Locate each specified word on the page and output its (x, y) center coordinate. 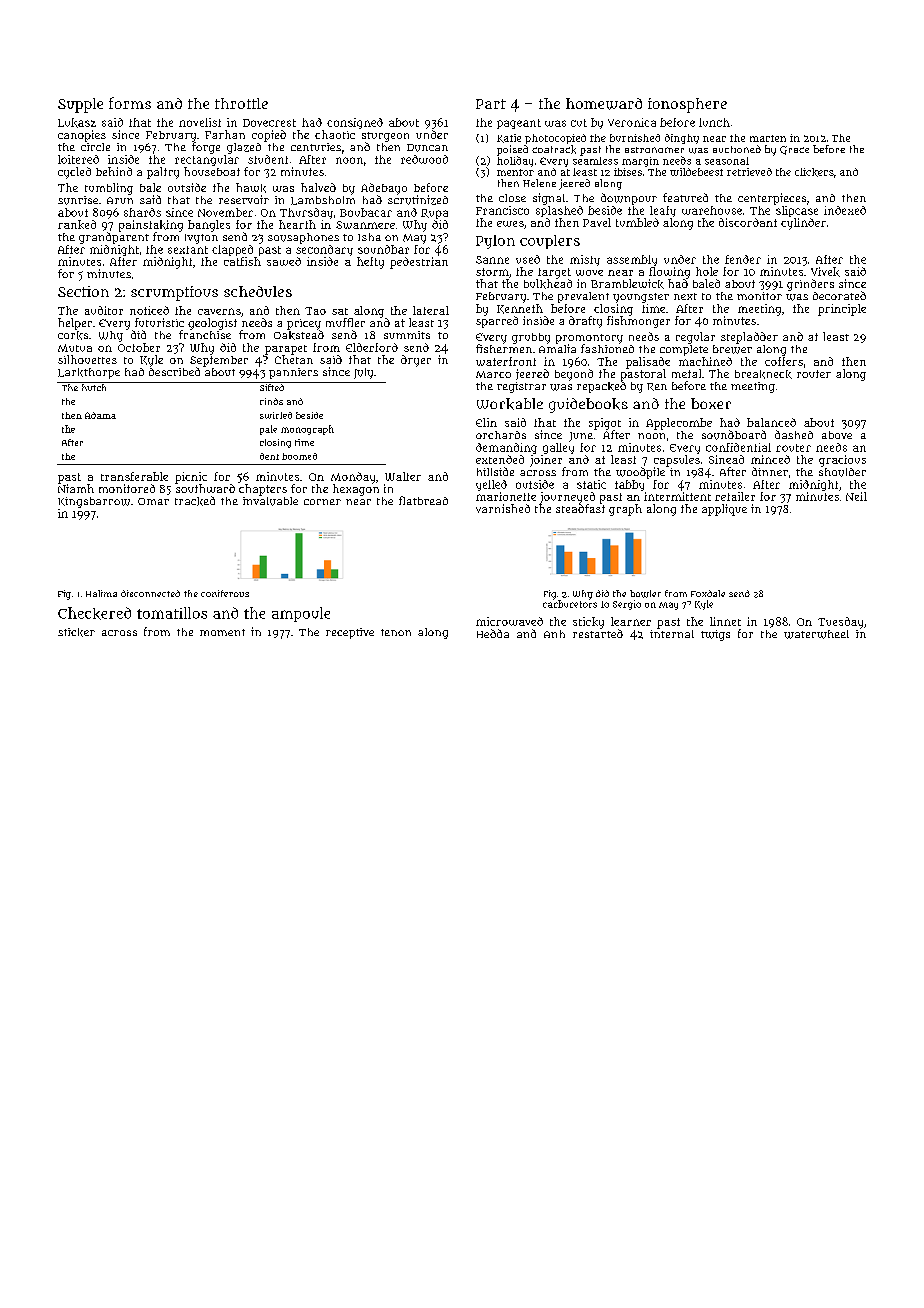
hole (707, 271)
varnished (503, 508)
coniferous (225, 593)
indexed (845, 210)
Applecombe (679, 424)
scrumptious (174, 293)
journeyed (567, 498)
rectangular (207, 160)
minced (770, 459)
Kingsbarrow (94, 502)
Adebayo (384, 189)
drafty (585, 322)
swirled (276, 415)
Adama (100, 415)
